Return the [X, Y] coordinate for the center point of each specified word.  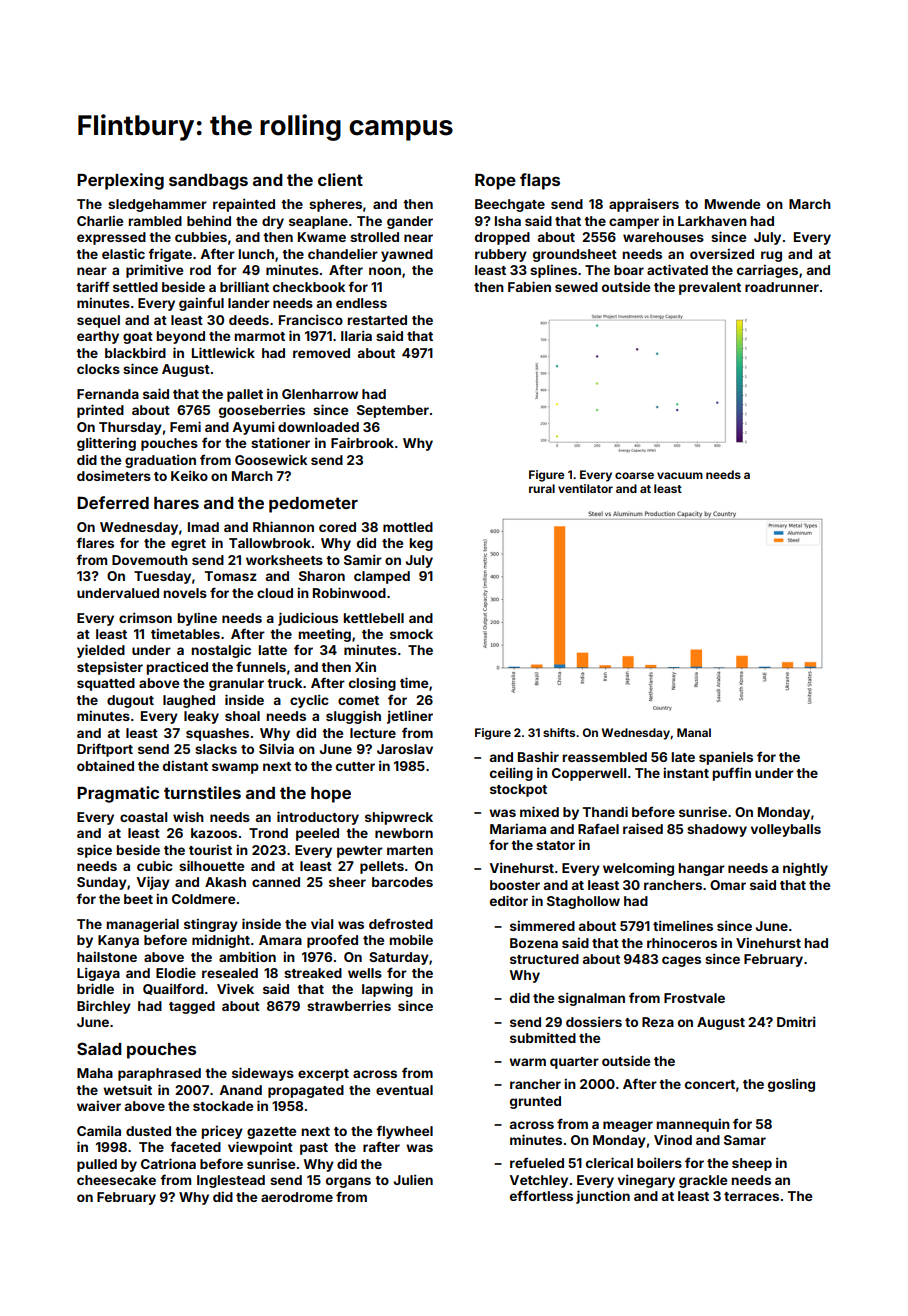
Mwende [732, 204]
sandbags [208, 182]
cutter [355, 766]
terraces [751, 1196]
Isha [508, 221]
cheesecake [116, 1180]
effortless [541, 1195]
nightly [805, 869]
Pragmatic [118, 794]
